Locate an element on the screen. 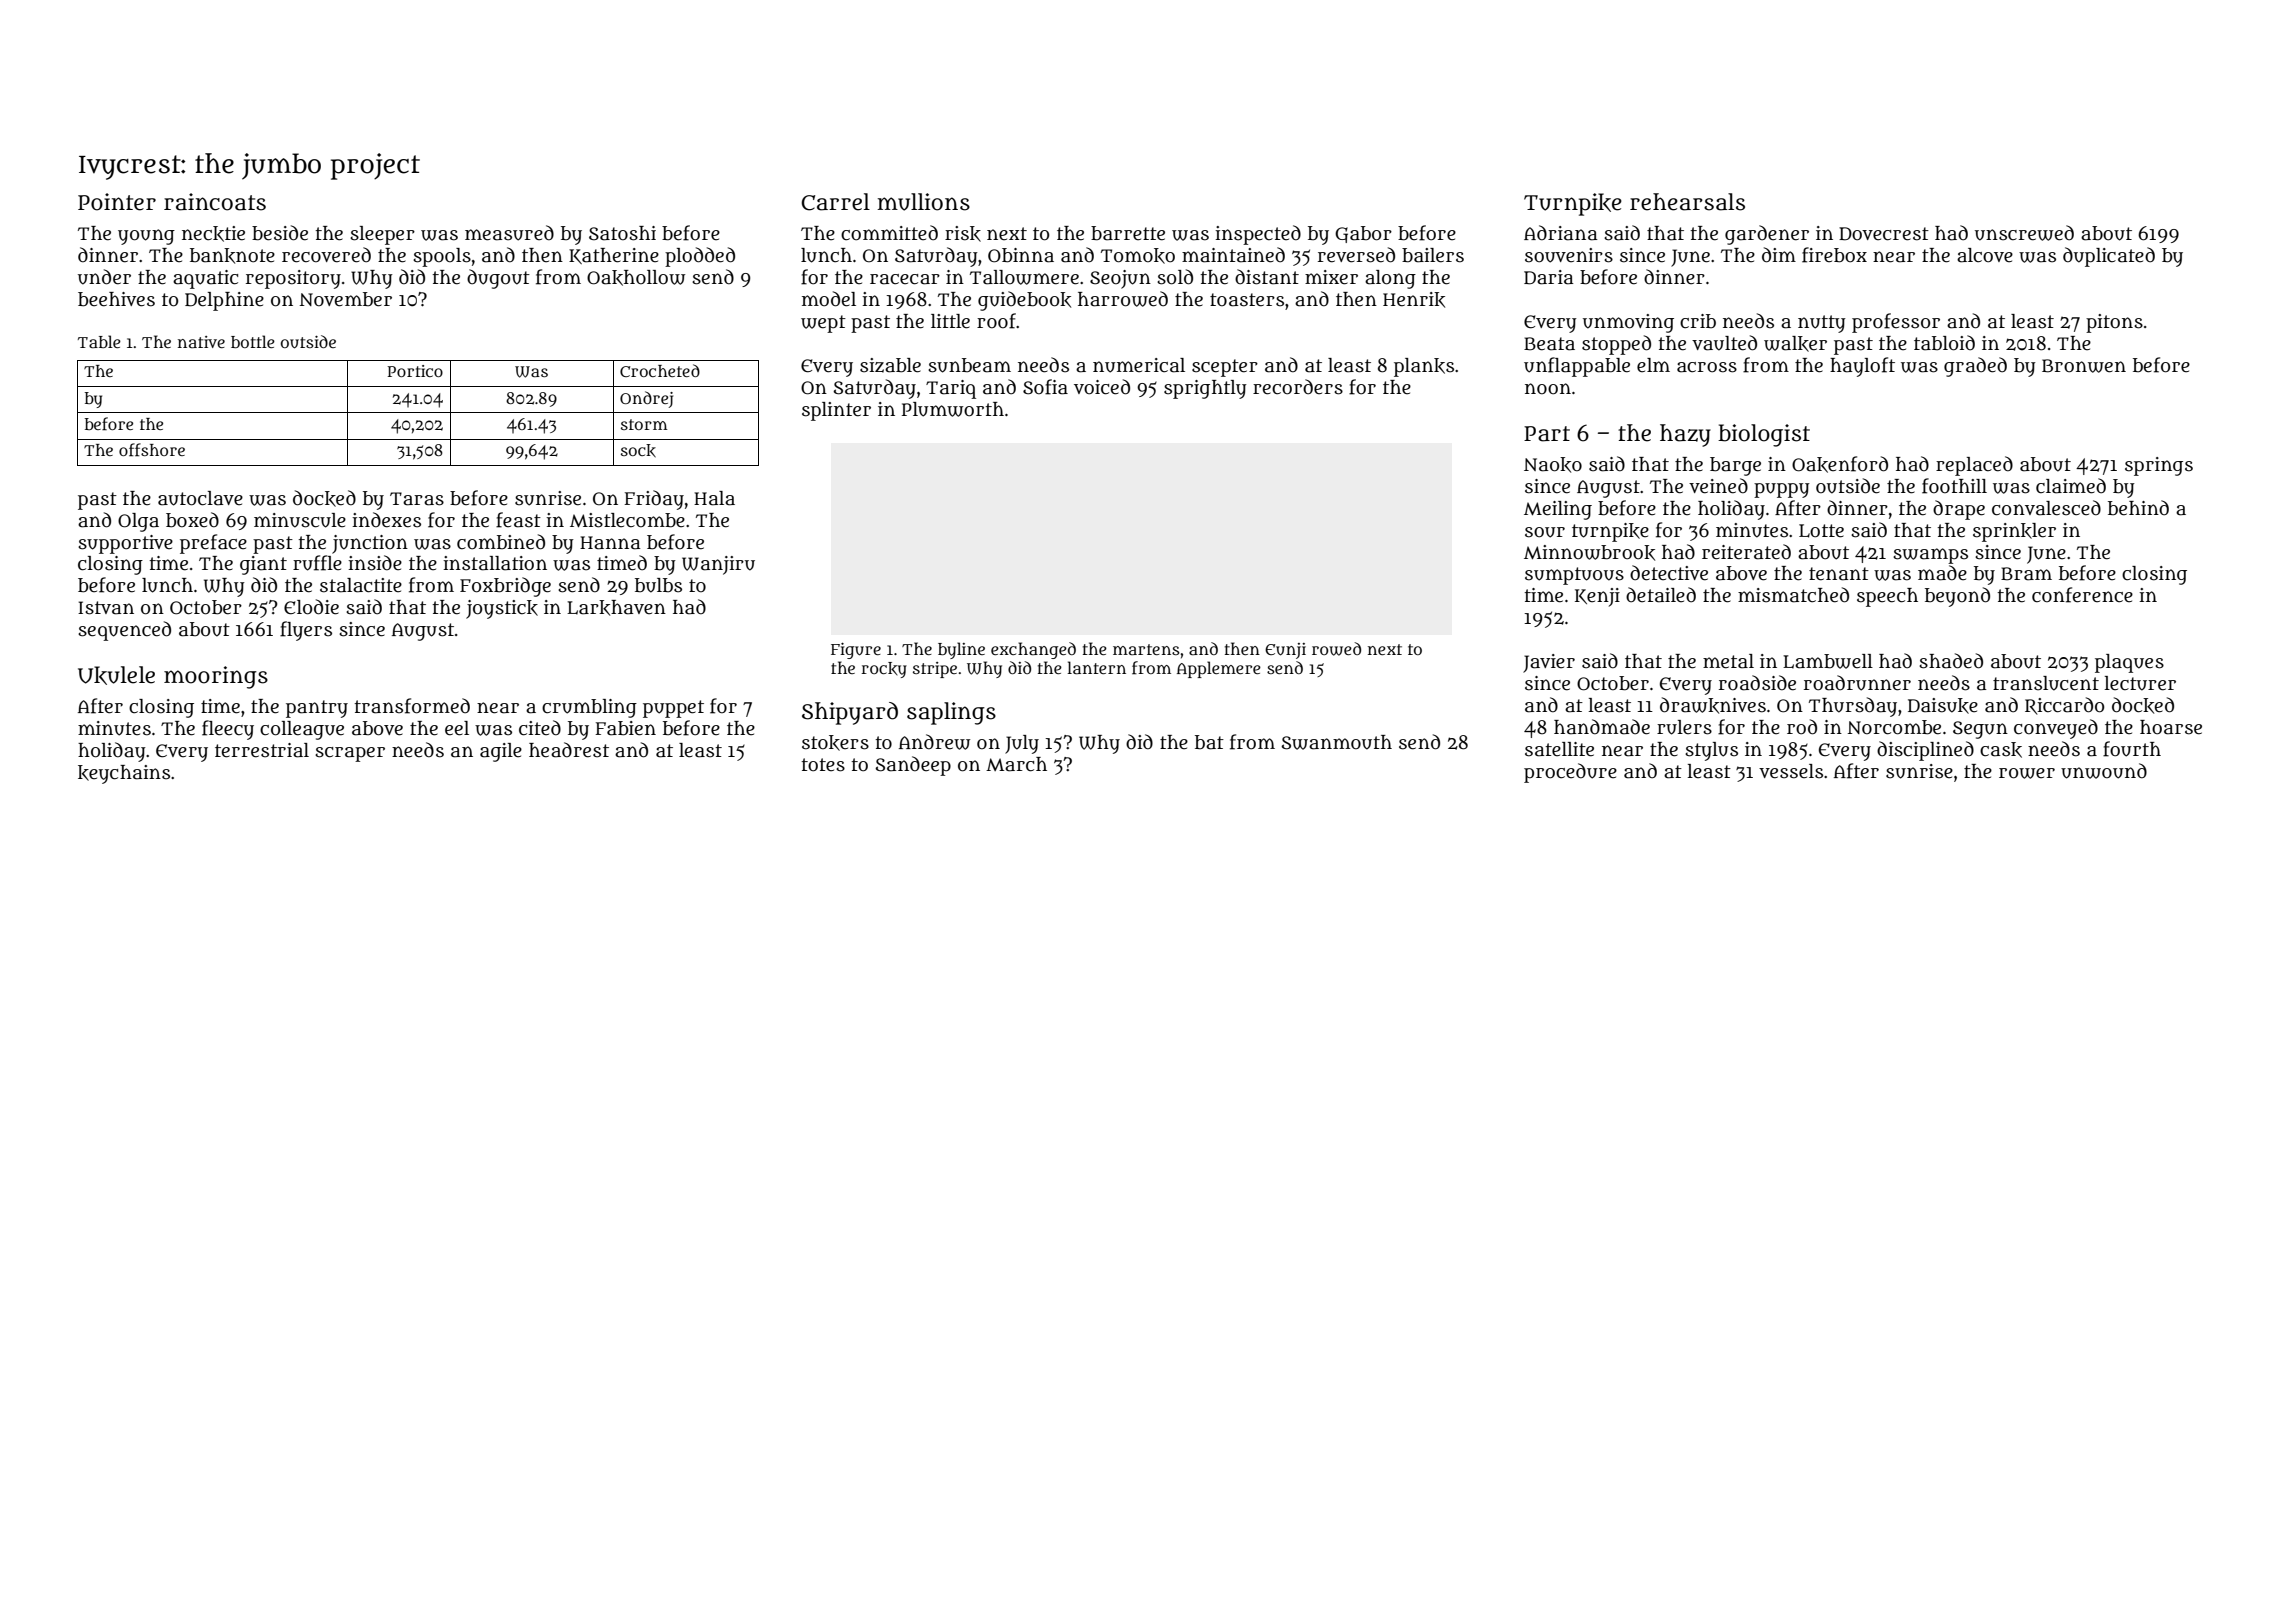 The image size is (2282, 1614). Oakhollow is located at coordinates (636, 278).
